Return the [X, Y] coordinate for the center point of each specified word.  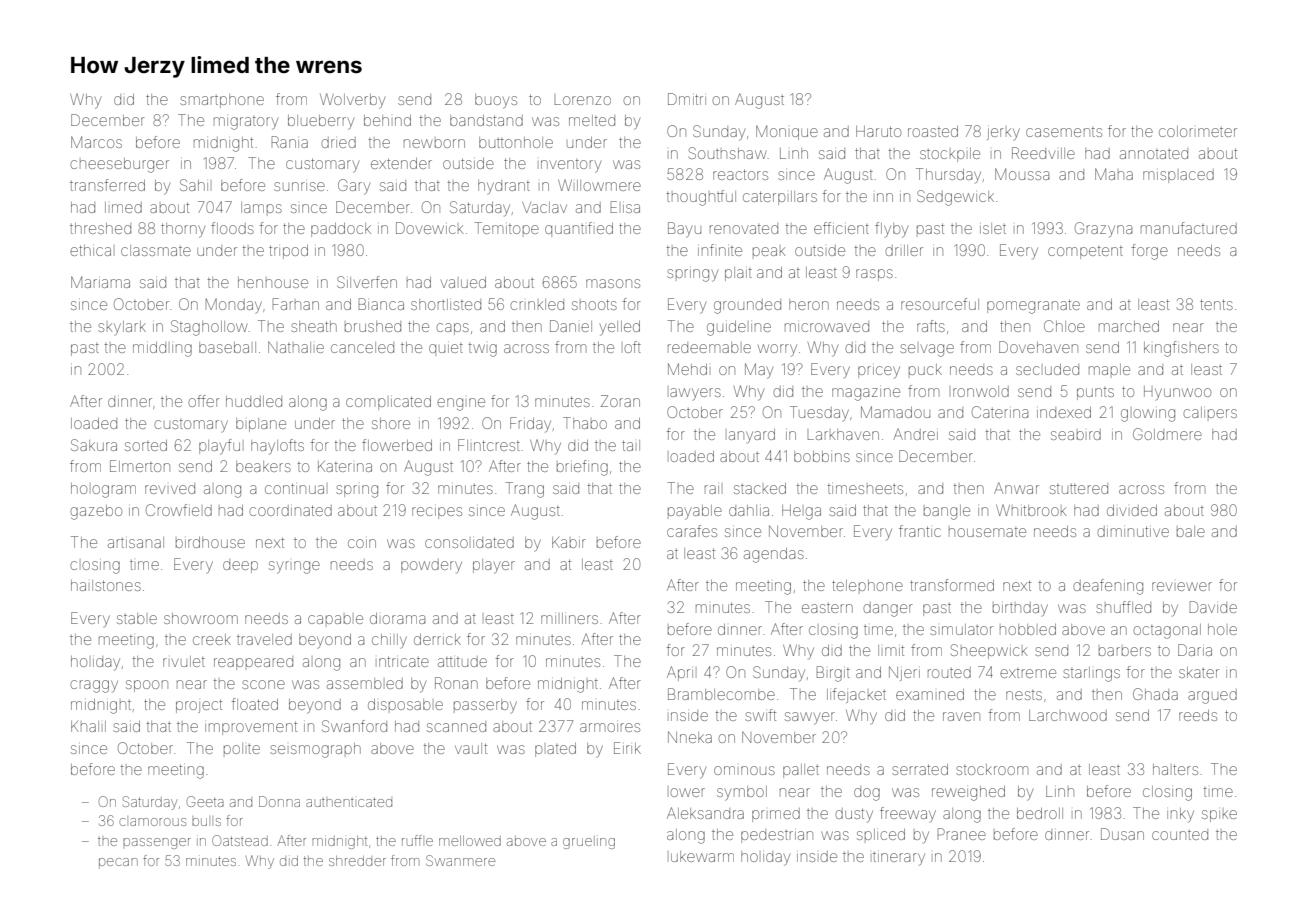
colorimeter [1198, 131]
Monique [787, 132]
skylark [122, 328]
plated [555, 750]
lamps [261, 207]
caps [452, 329]
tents [1216, 304]
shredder [357, 861]
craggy [94, 686]
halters [1175, 769]
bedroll [1040, 813]
